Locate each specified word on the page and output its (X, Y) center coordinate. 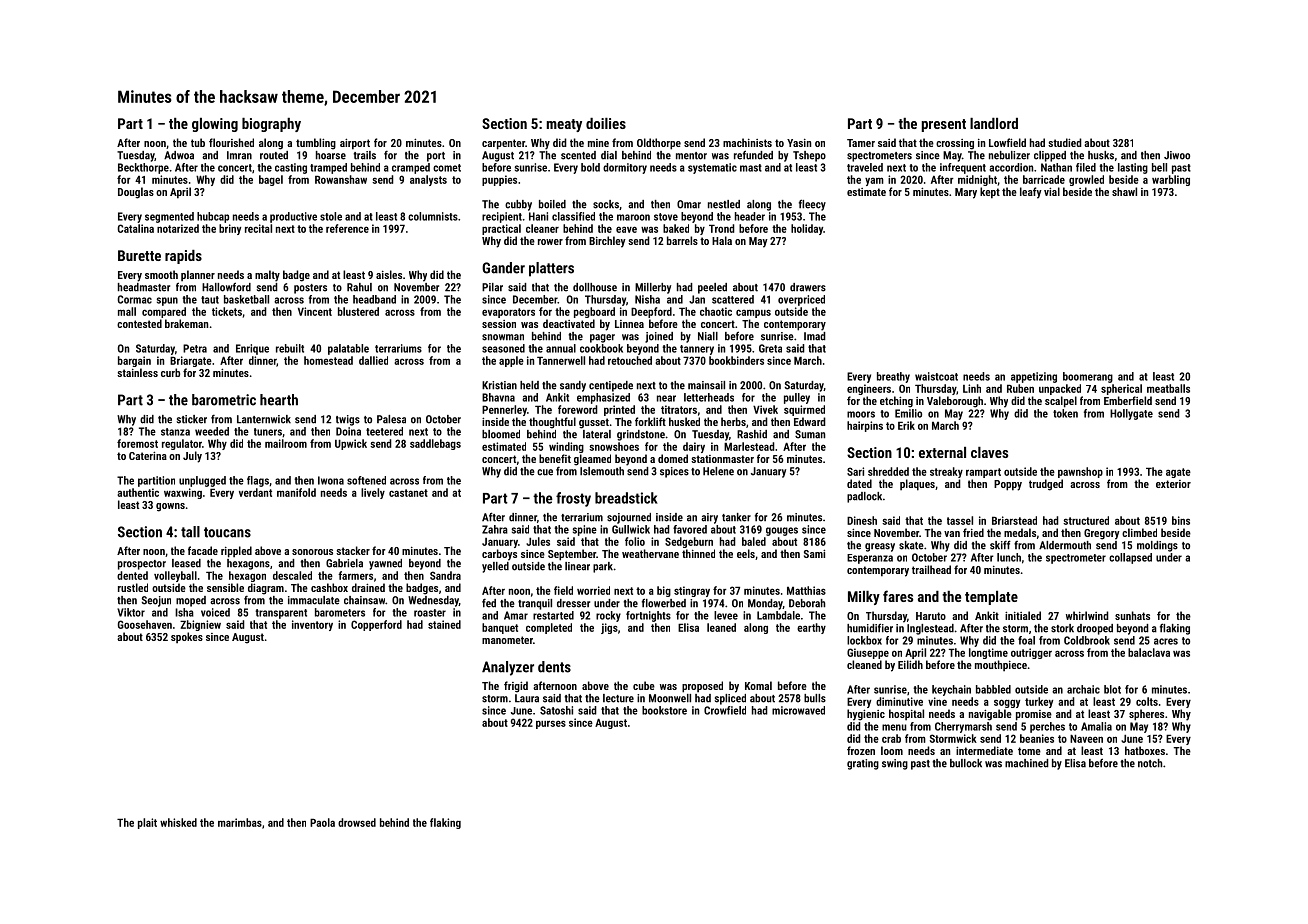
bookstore (664, 710)
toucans (227, 532)
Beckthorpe (143, 168)
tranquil (535, 604)
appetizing (1034, 377)
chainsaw (364, 600)
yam (874, 181)
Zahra (495, 529)
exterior (1173, 484)
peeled (712, 288)
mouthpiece (1001, 665)
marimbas (240, 822)
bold (590, 167)
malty (267, 276)
